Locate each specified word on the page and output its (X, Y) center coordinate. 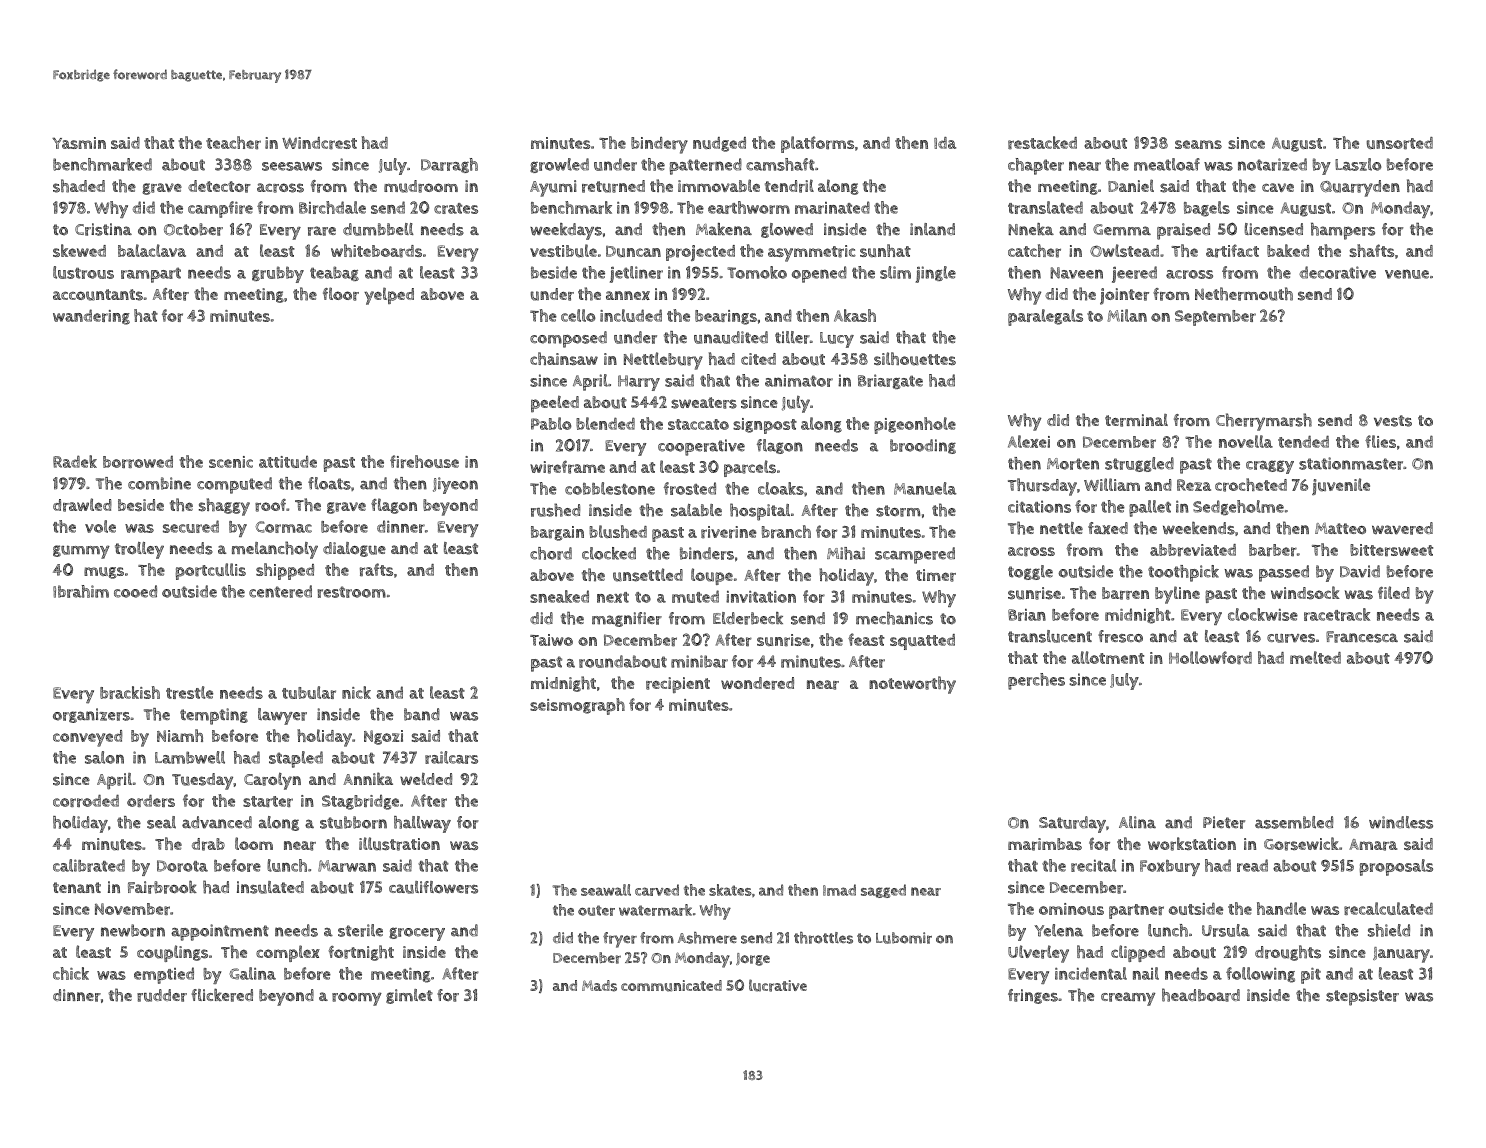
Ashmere (707, 938)
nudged (719, 144)
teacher (233, 143)
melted (1315, 657)
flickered (222, 995)
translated (1045, 207)
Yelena (1058, 930)
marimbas (1045, 844)
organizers (91, 715)
